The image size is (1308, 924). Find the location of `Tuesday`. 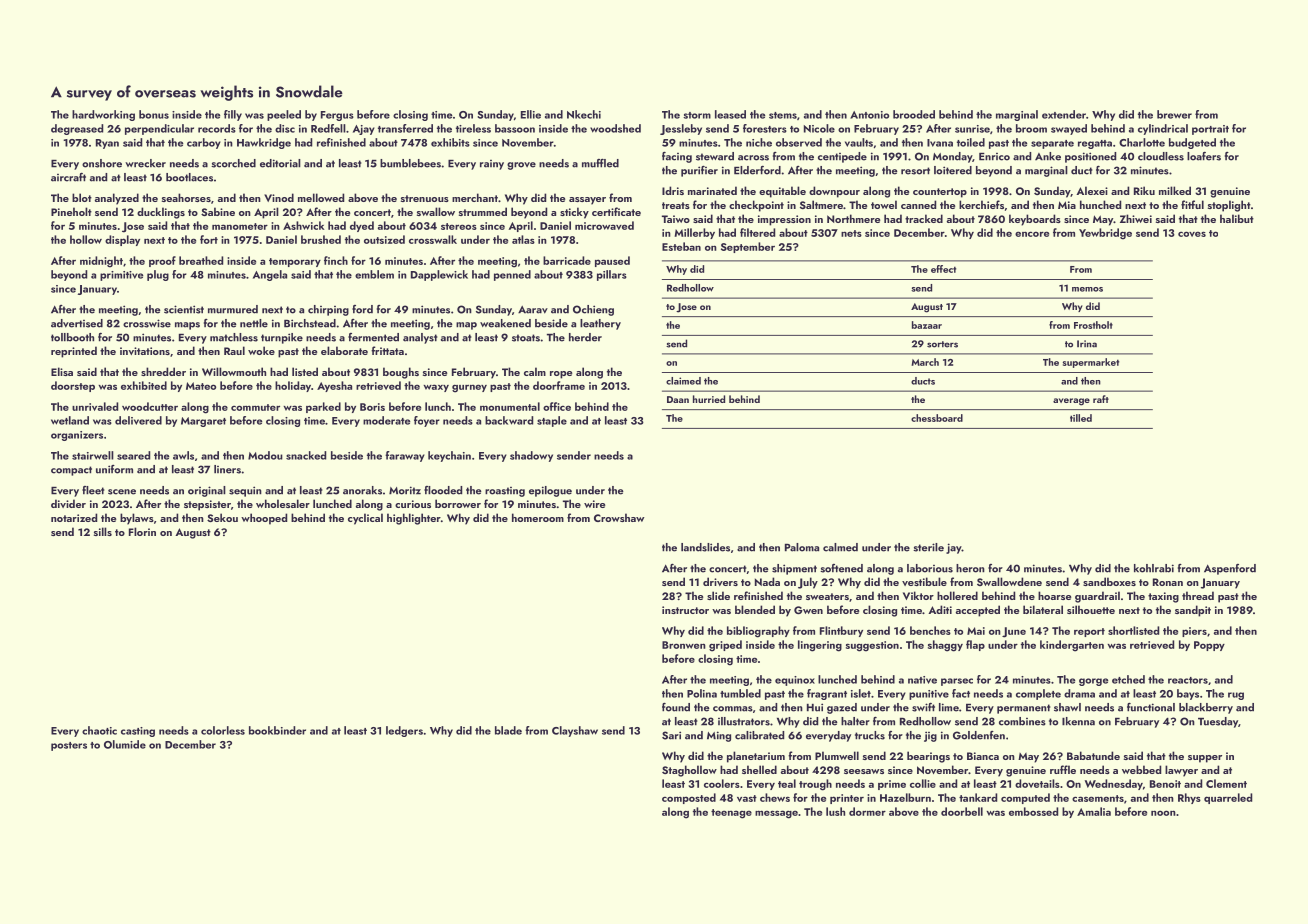

Tuesday is located at coordinates (1218, 722).
